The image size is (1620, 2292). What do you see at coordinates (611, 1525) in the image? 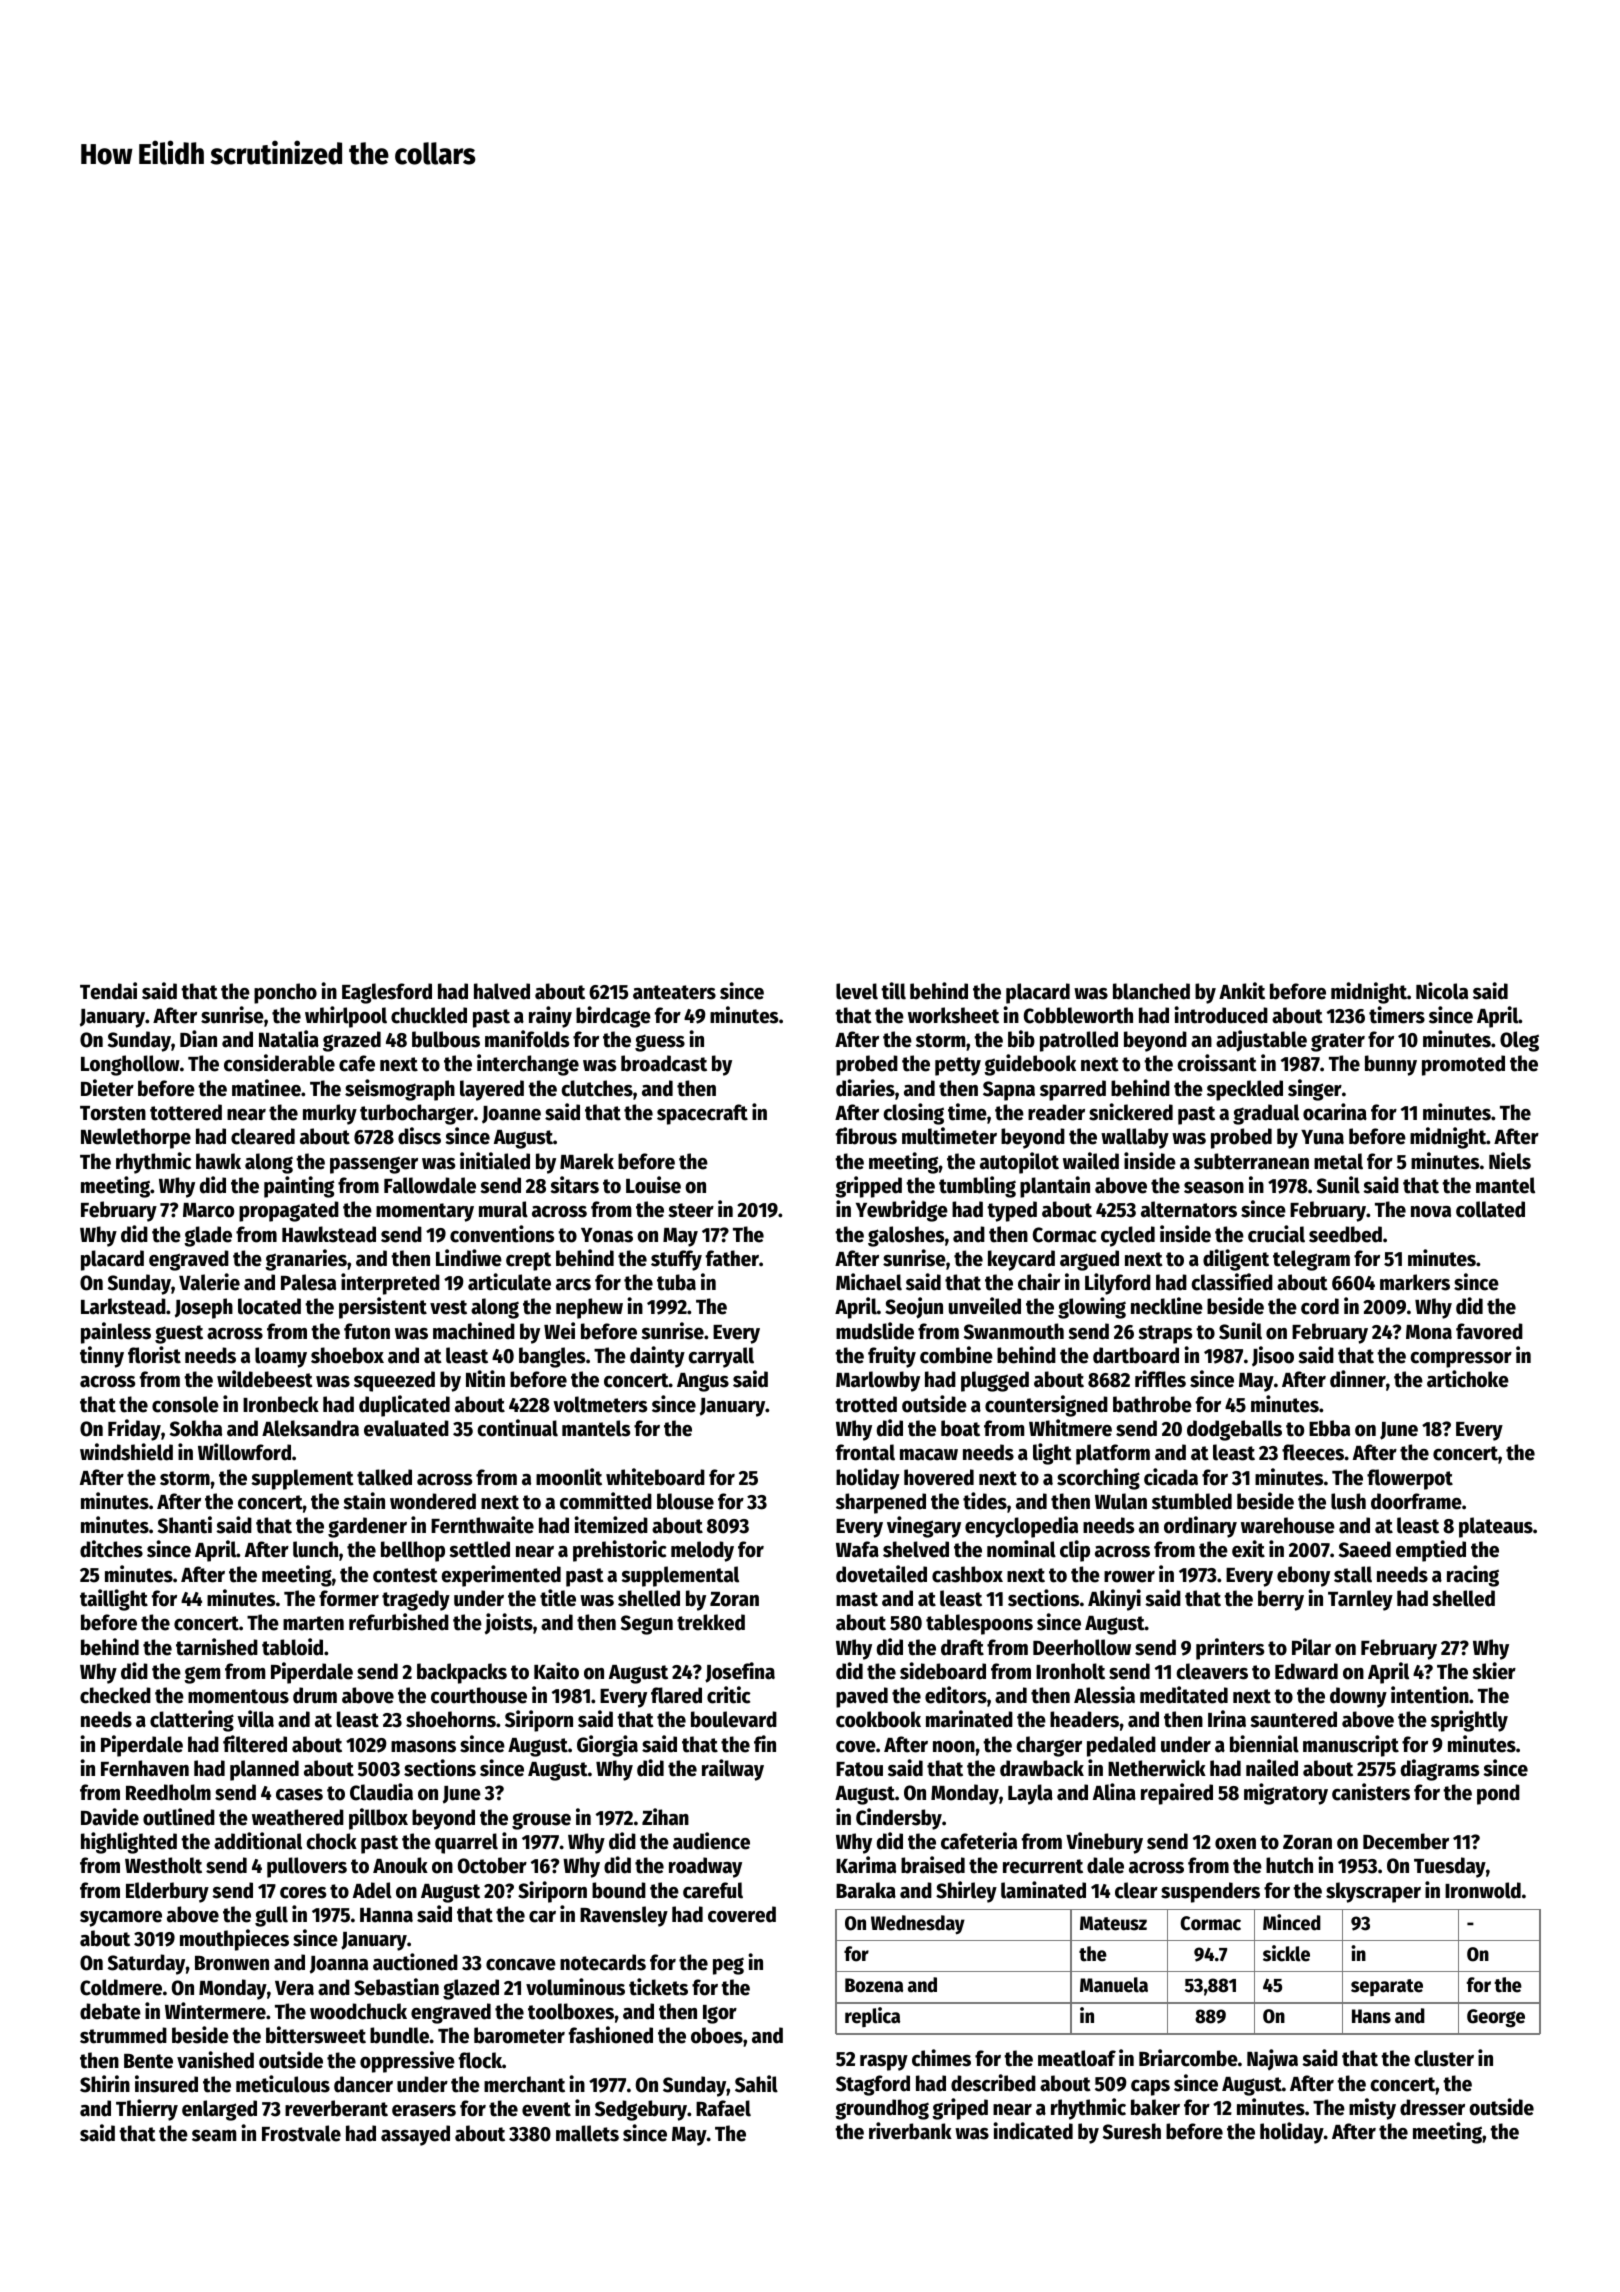
I see `itemized` at bounding box center [611, 1525].
